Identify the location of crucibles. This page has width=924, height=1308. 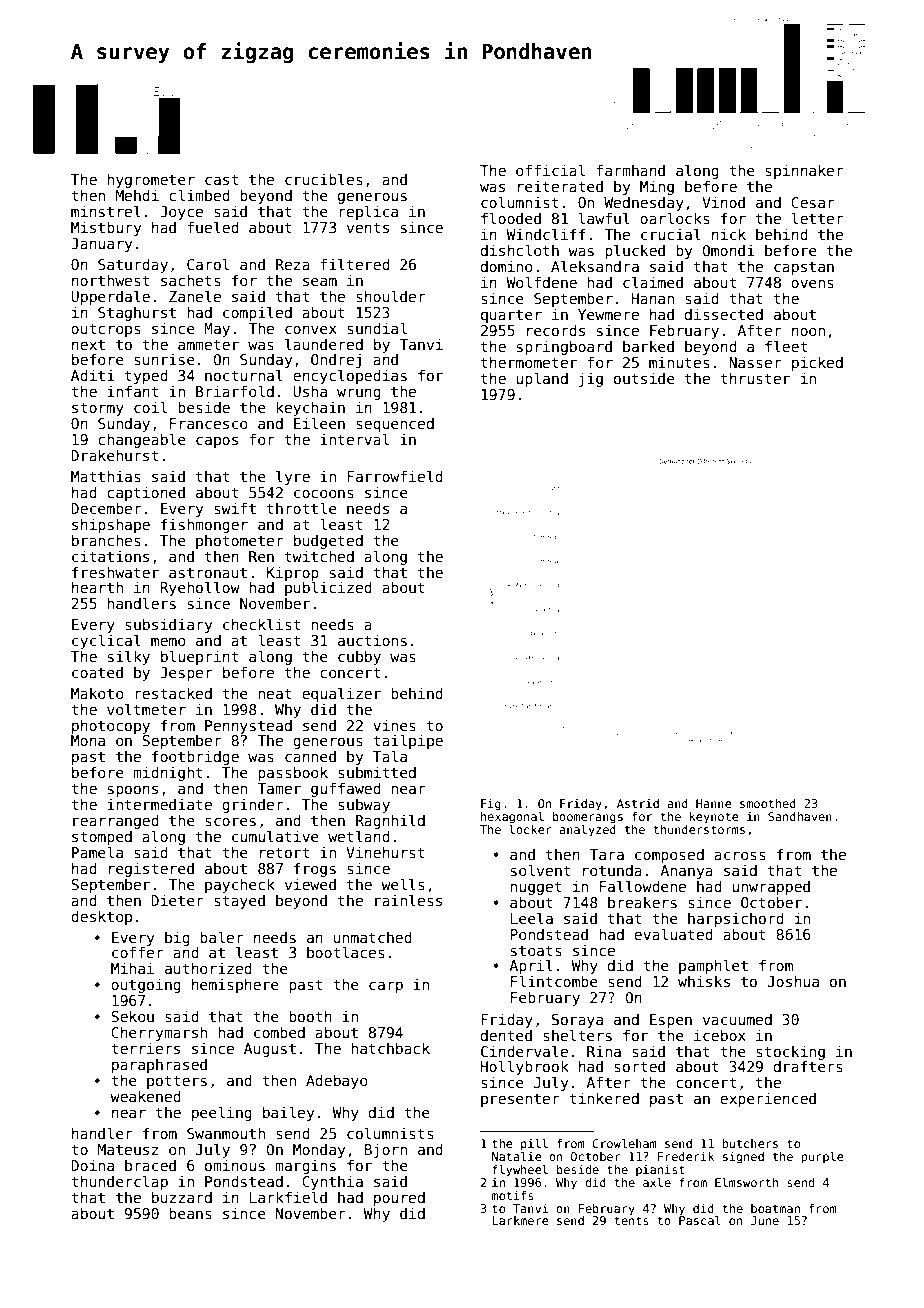
(324, 179).
